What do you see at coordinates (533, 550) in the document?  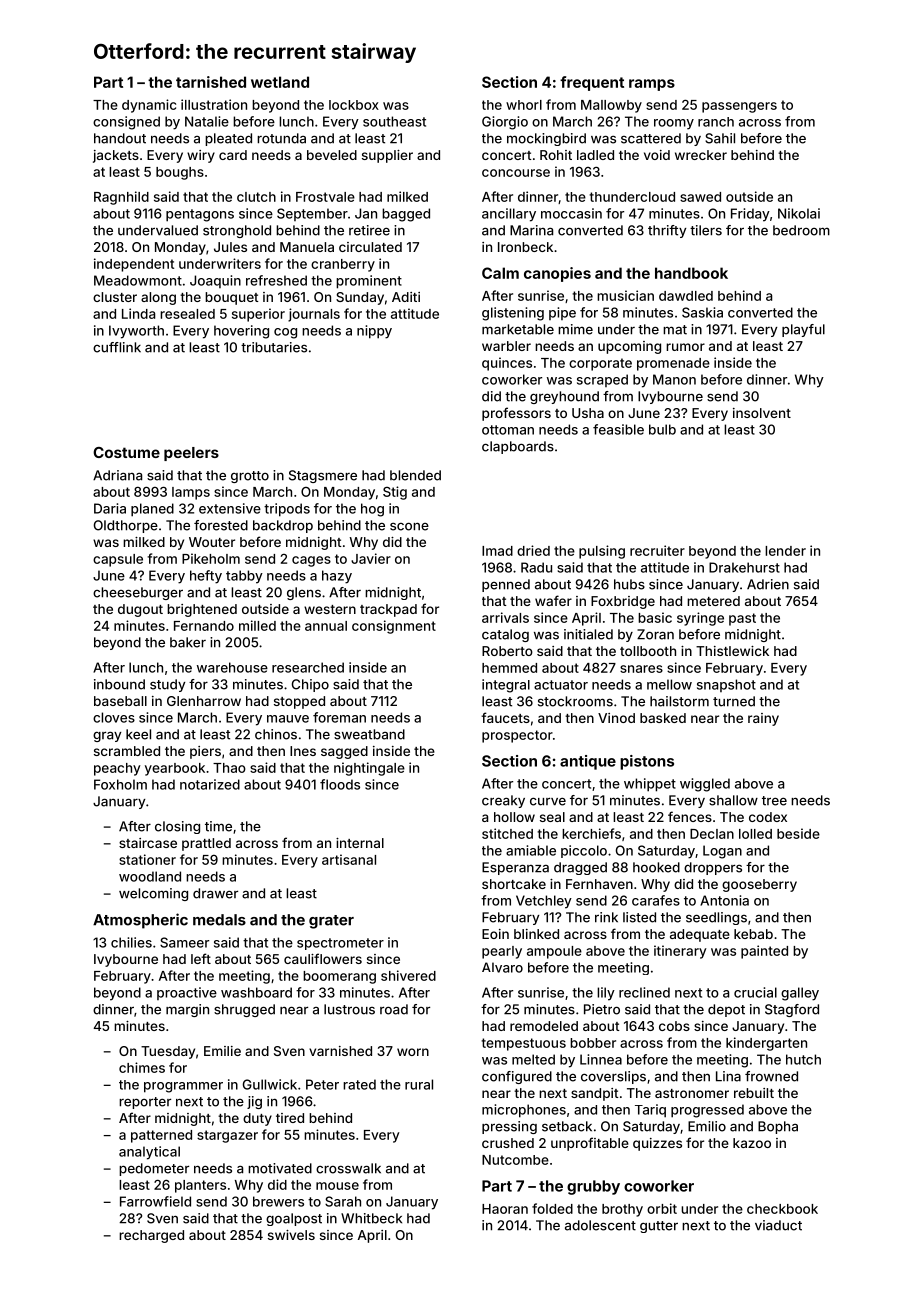 I see `dried` at bounding box center [533, 550].
